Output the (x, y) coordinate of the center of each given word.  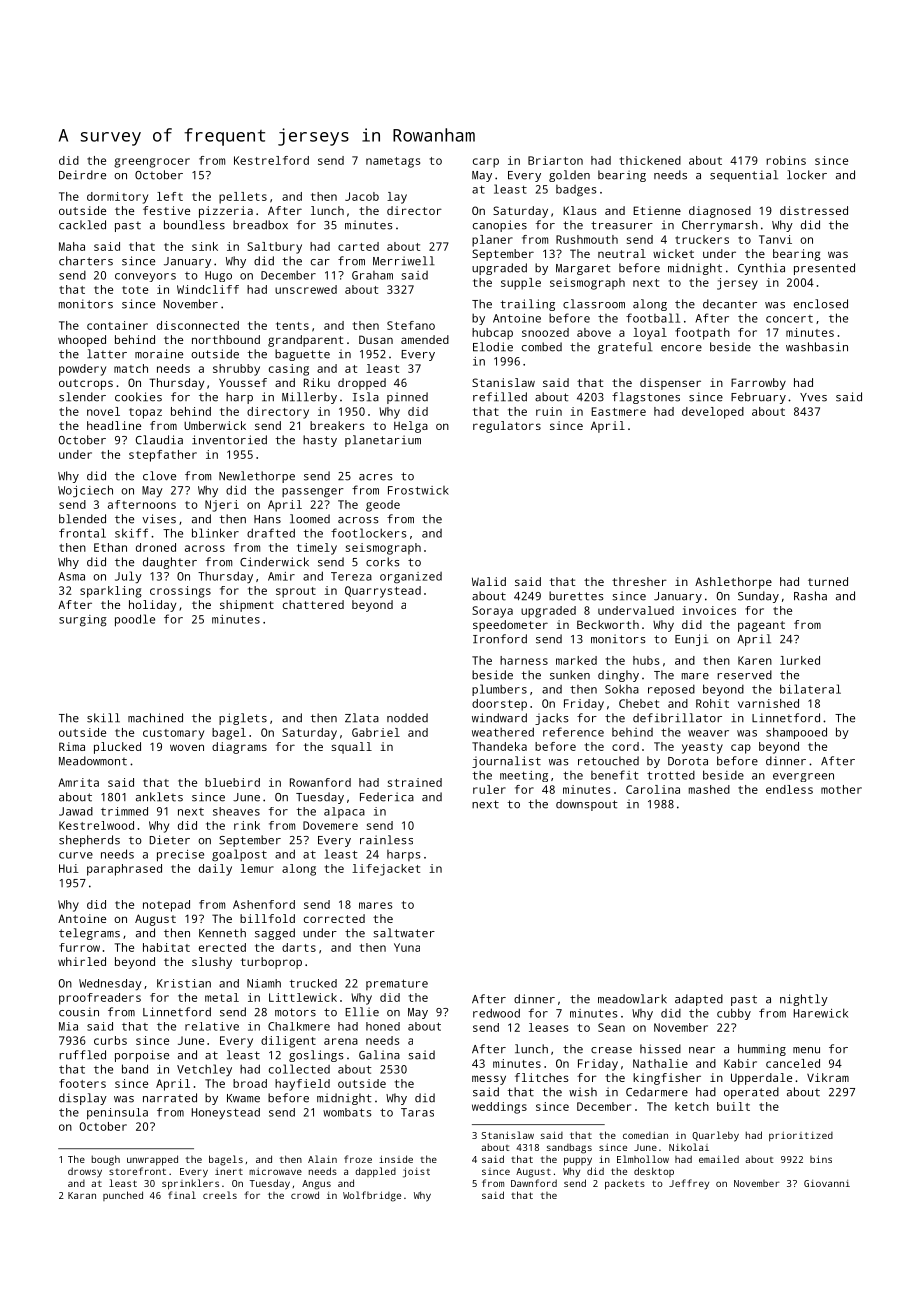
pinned (407, 398)
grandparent (305, 341)
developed (713, 413)
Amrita (78, 782)
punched (123, 1196)
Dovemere (330, 825)
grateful (625, 348)
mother (841, 789)
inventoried (229, 440)
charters (86, 261)
